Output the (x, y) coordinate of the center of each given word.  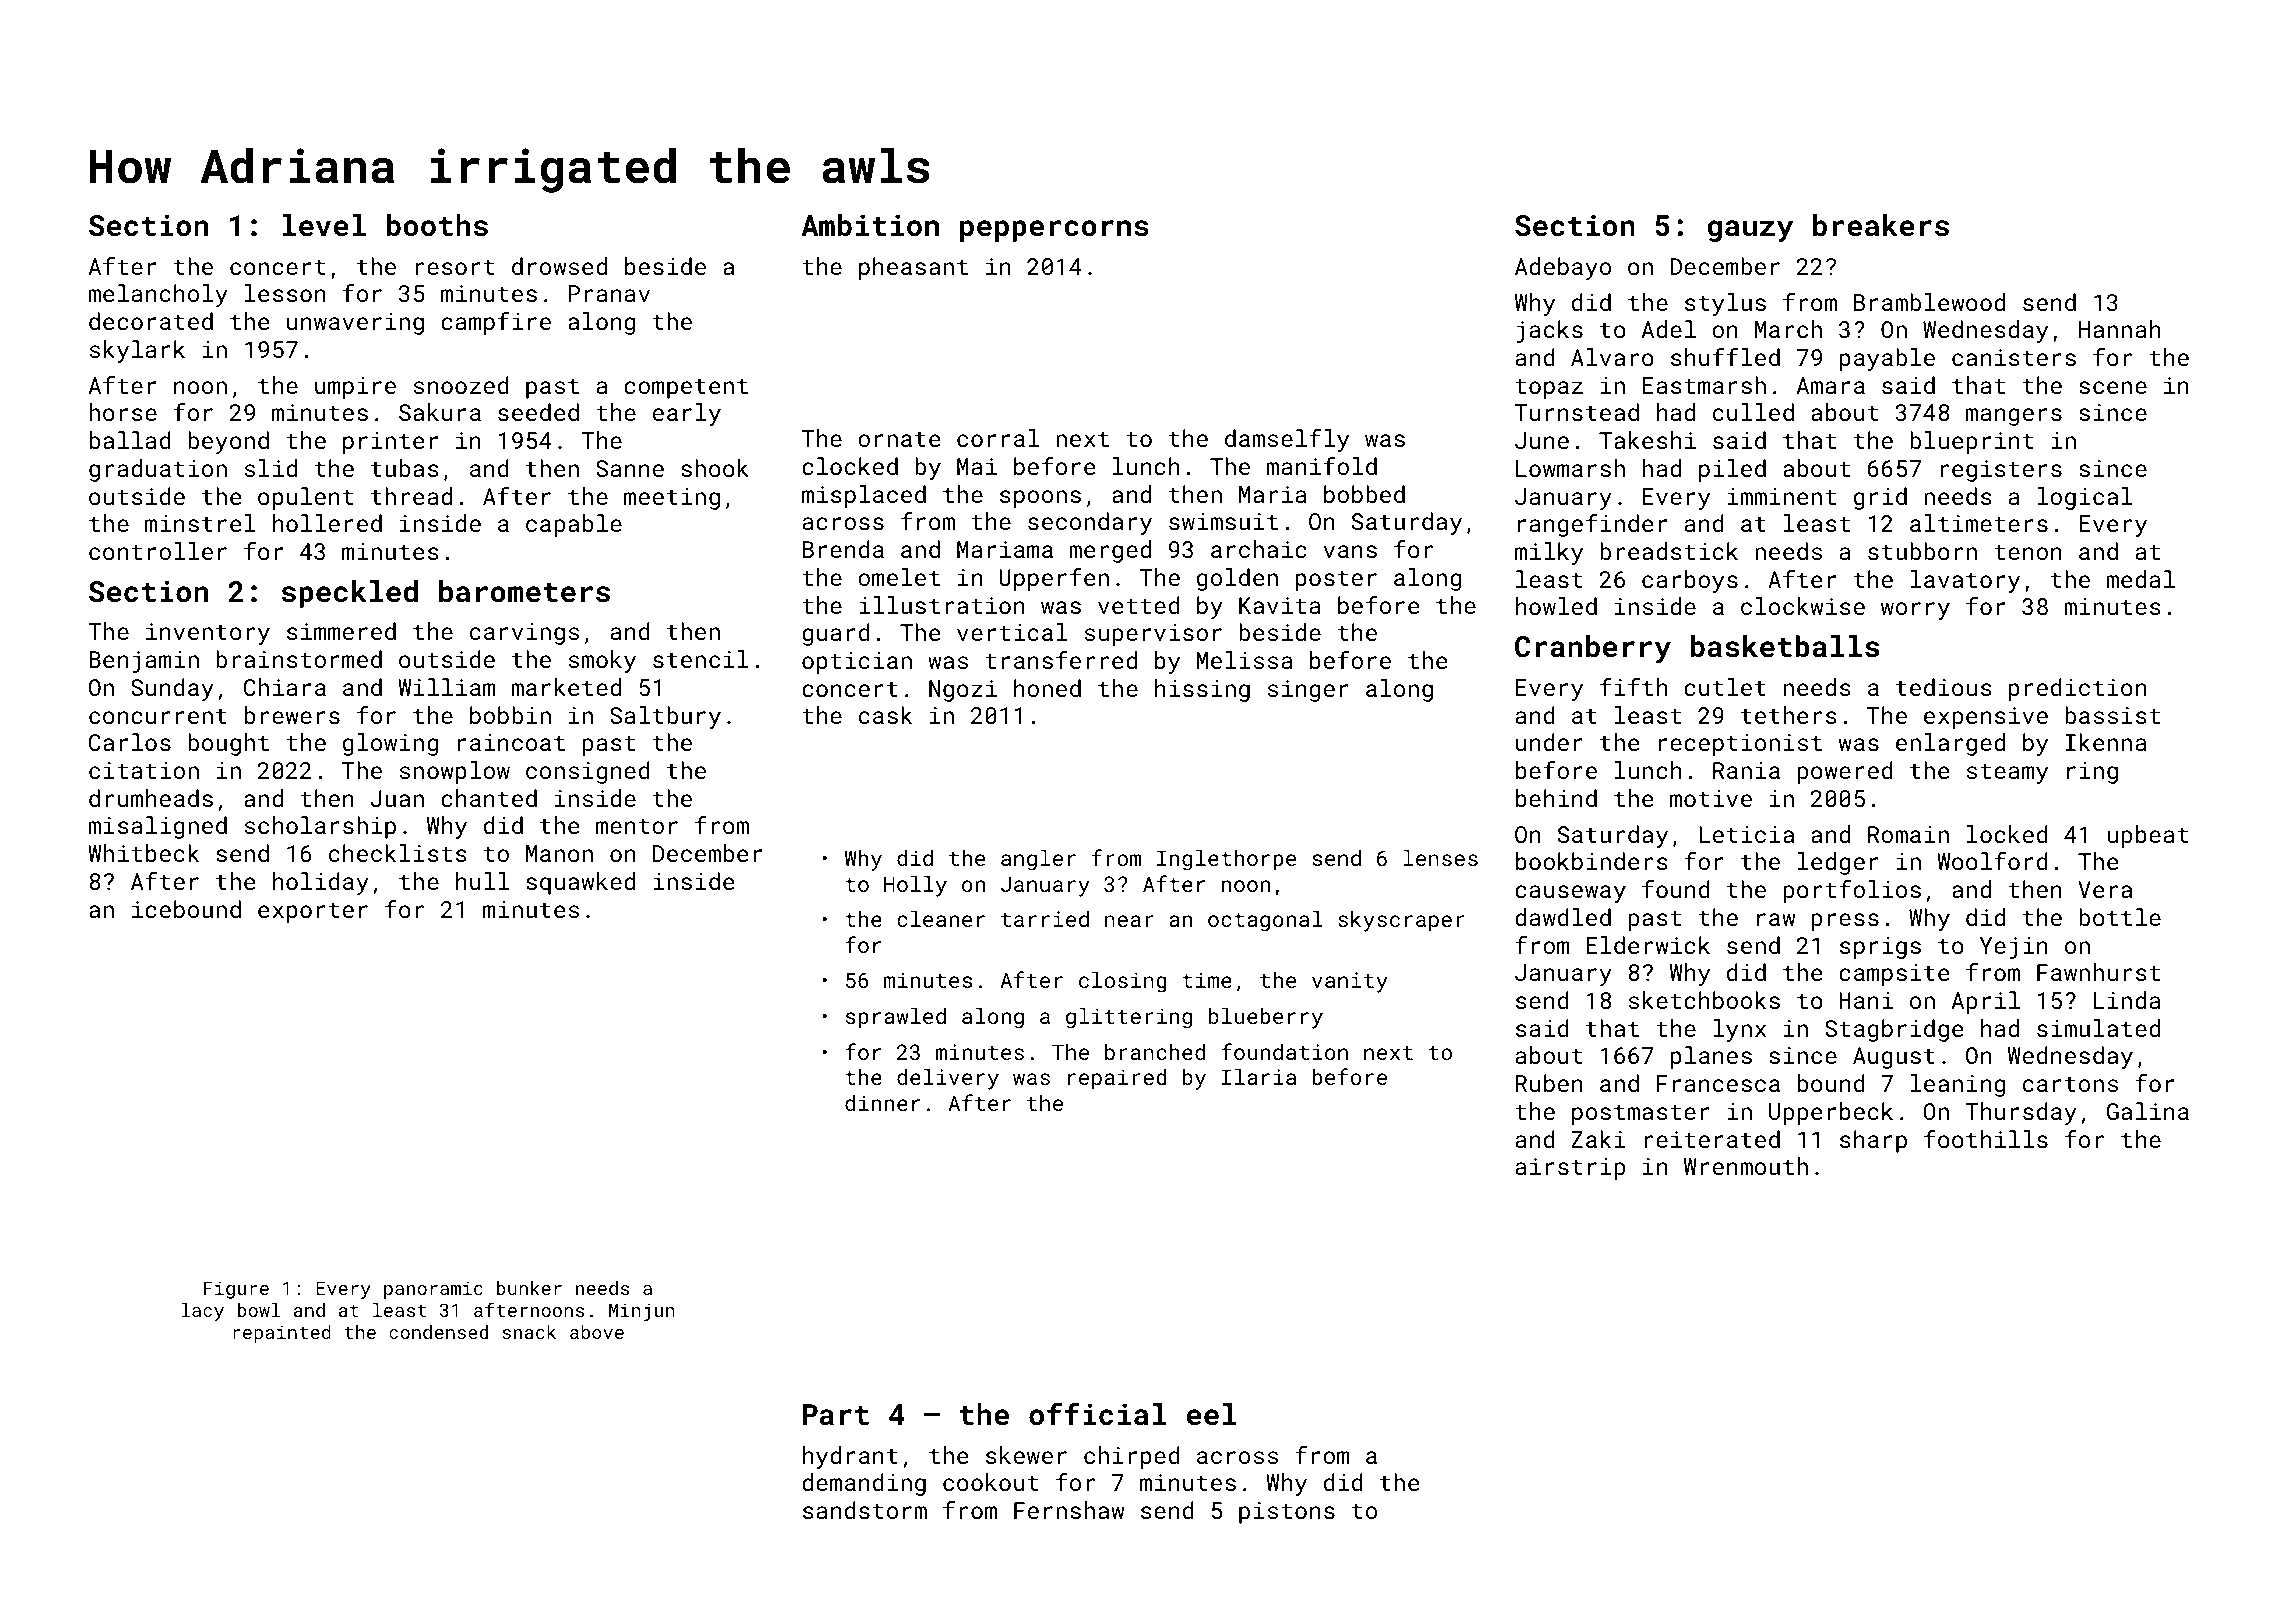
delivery (948, 1079)
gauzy (1750, 231)
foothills (1986, 1139)
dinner (882, 1103)
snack (529, 1332)
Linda (2127, 1000)
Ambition (870, 225)
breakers (1881, 225)
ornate (899, 439)
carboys (1690, 581)
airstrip (1570, 1169)
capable (574, 525)
